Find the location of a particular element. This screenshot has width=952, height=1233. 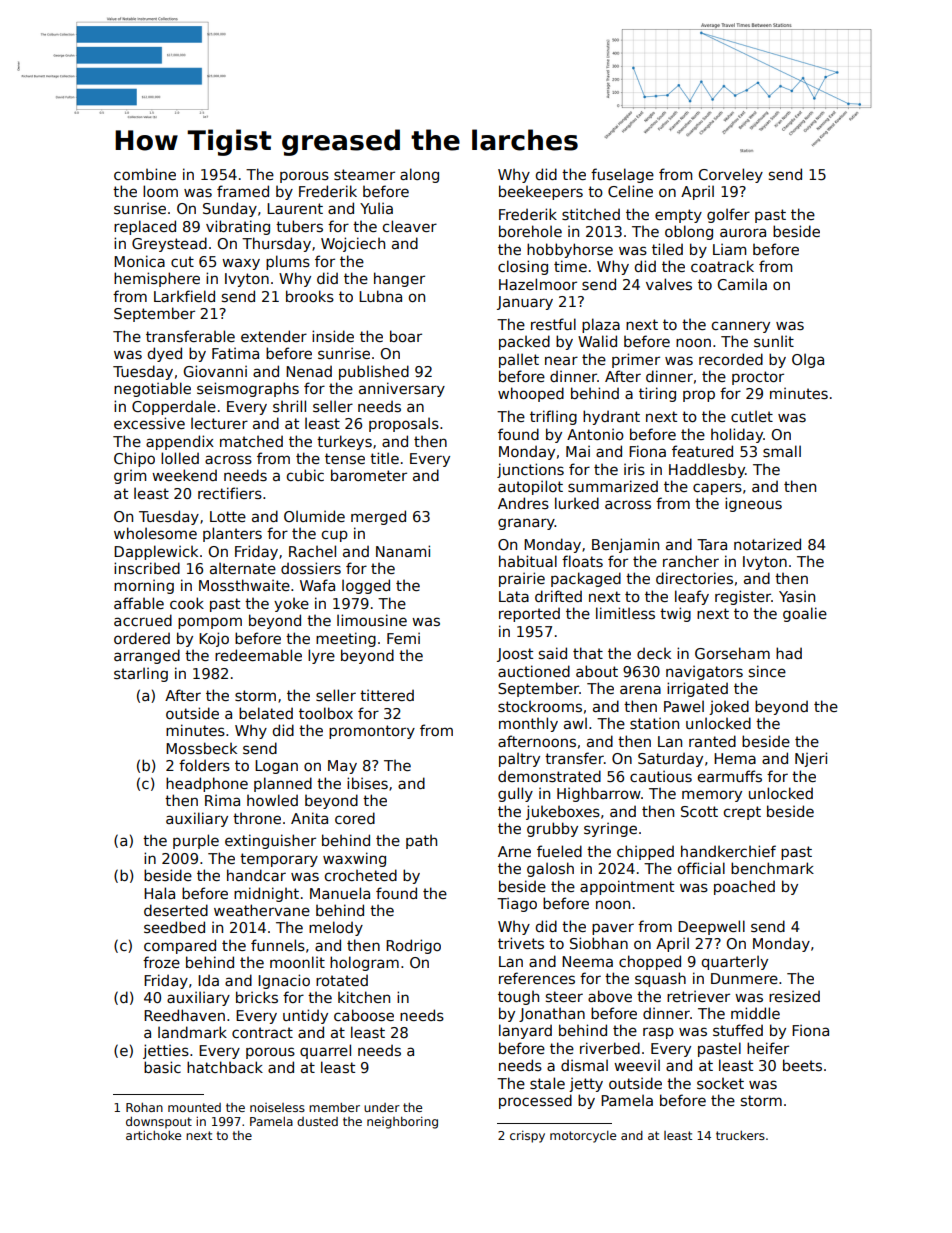

contract is located at coordinates (262, 1032).
